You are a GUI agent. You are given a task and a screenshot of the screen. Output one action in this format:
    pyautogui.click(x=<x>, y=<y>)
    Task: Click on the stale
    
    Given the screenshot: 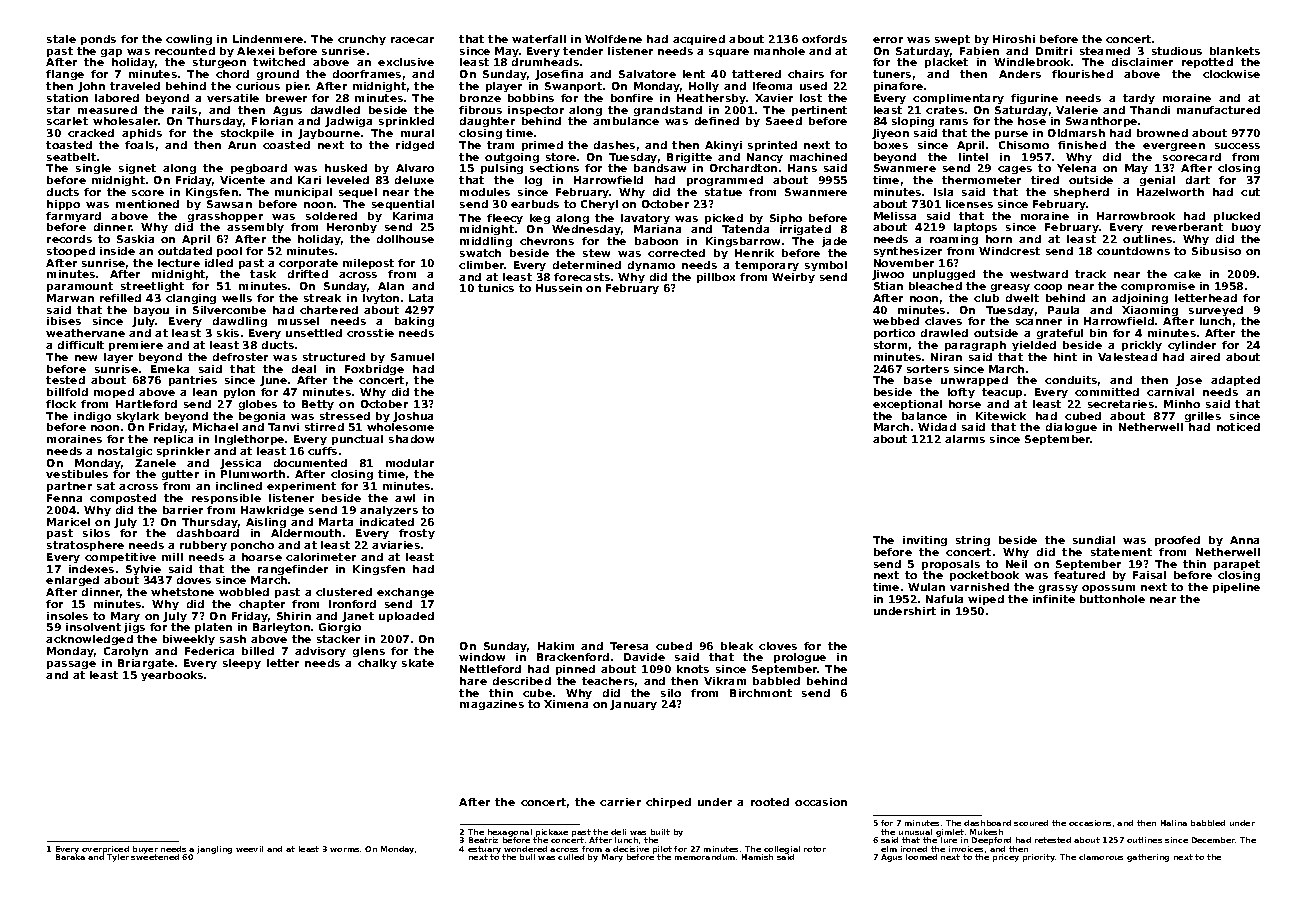 What is the action you would take?
    pyautogui.click(x=61, y=39)
